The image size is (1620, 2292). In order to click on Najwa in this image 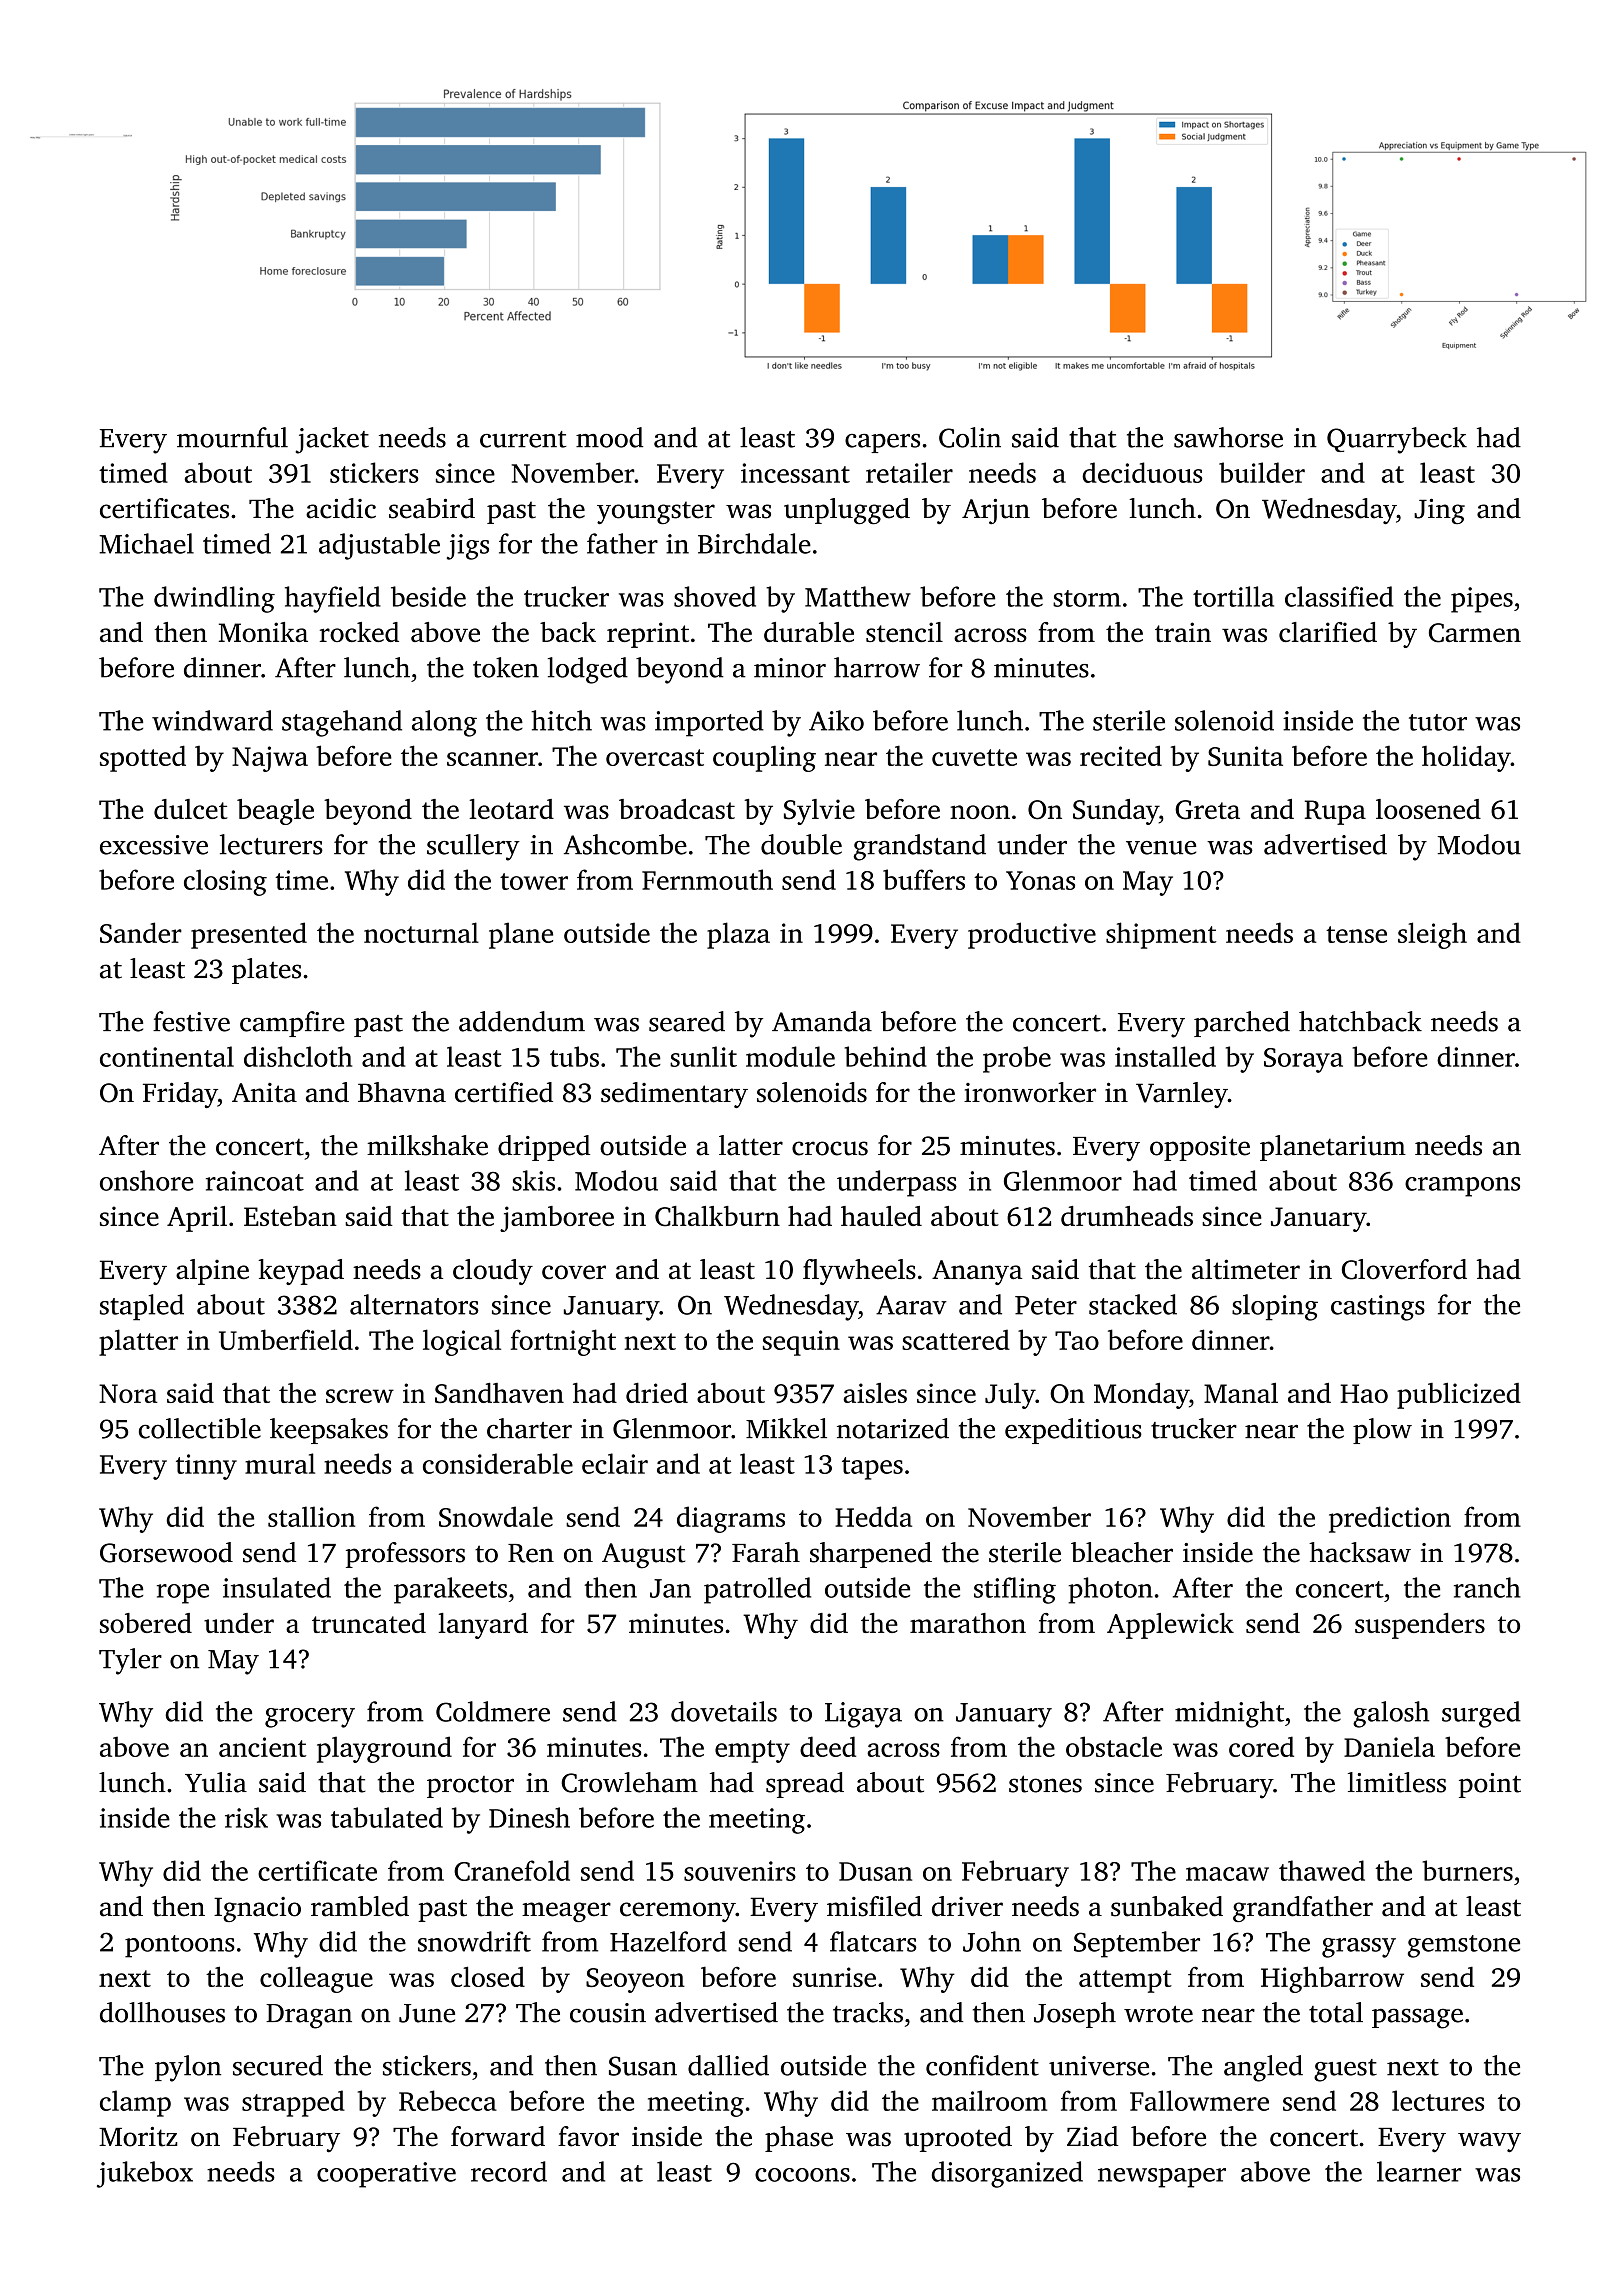, I will do `click(270, 759)`.
